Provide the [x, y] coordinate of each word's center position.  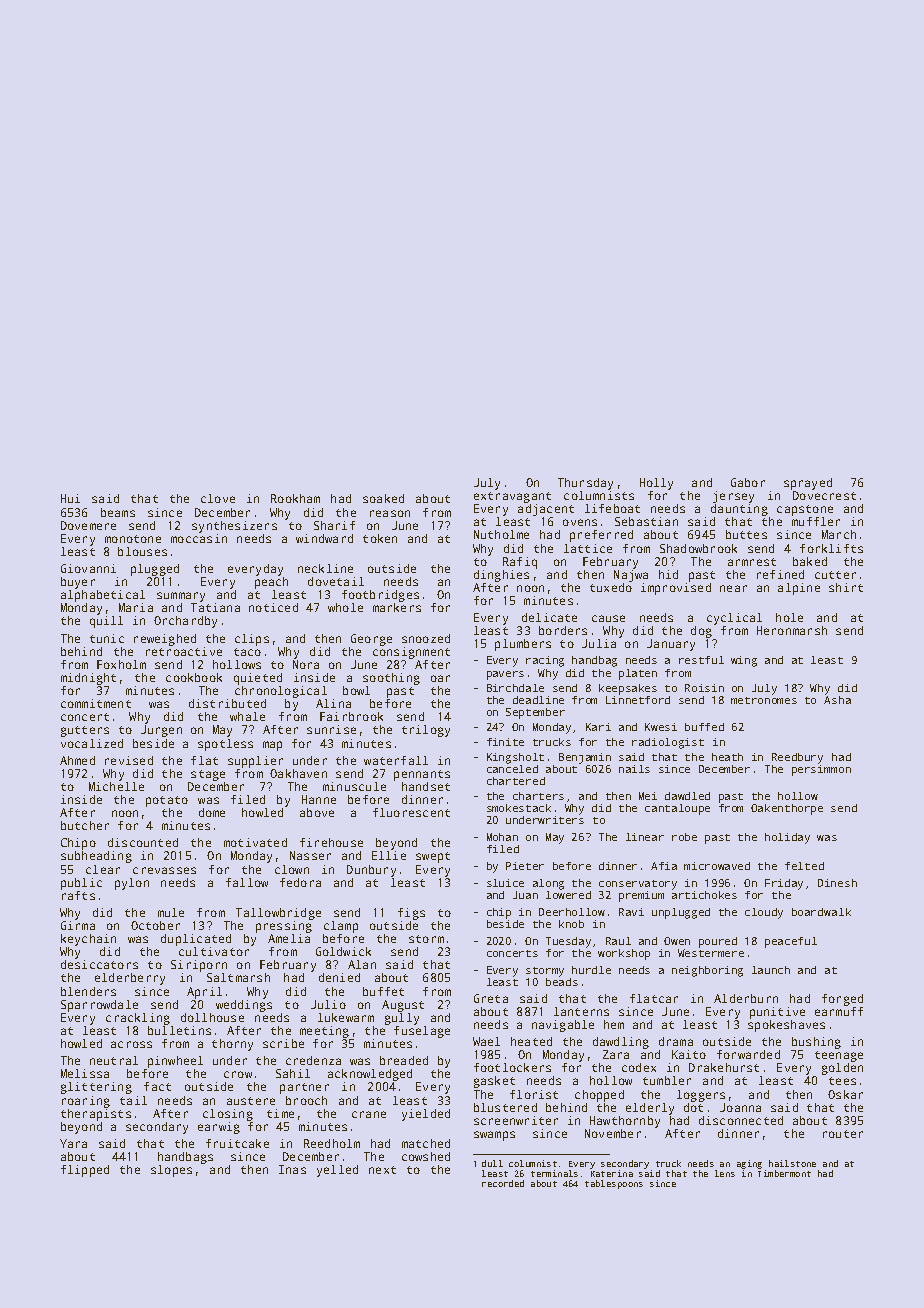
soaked [383, 498]
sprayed [808, 484]
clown [292, 869]
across [131, 1044]
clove [218, 498]
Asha [837, 700]
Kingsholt [515, 758]
